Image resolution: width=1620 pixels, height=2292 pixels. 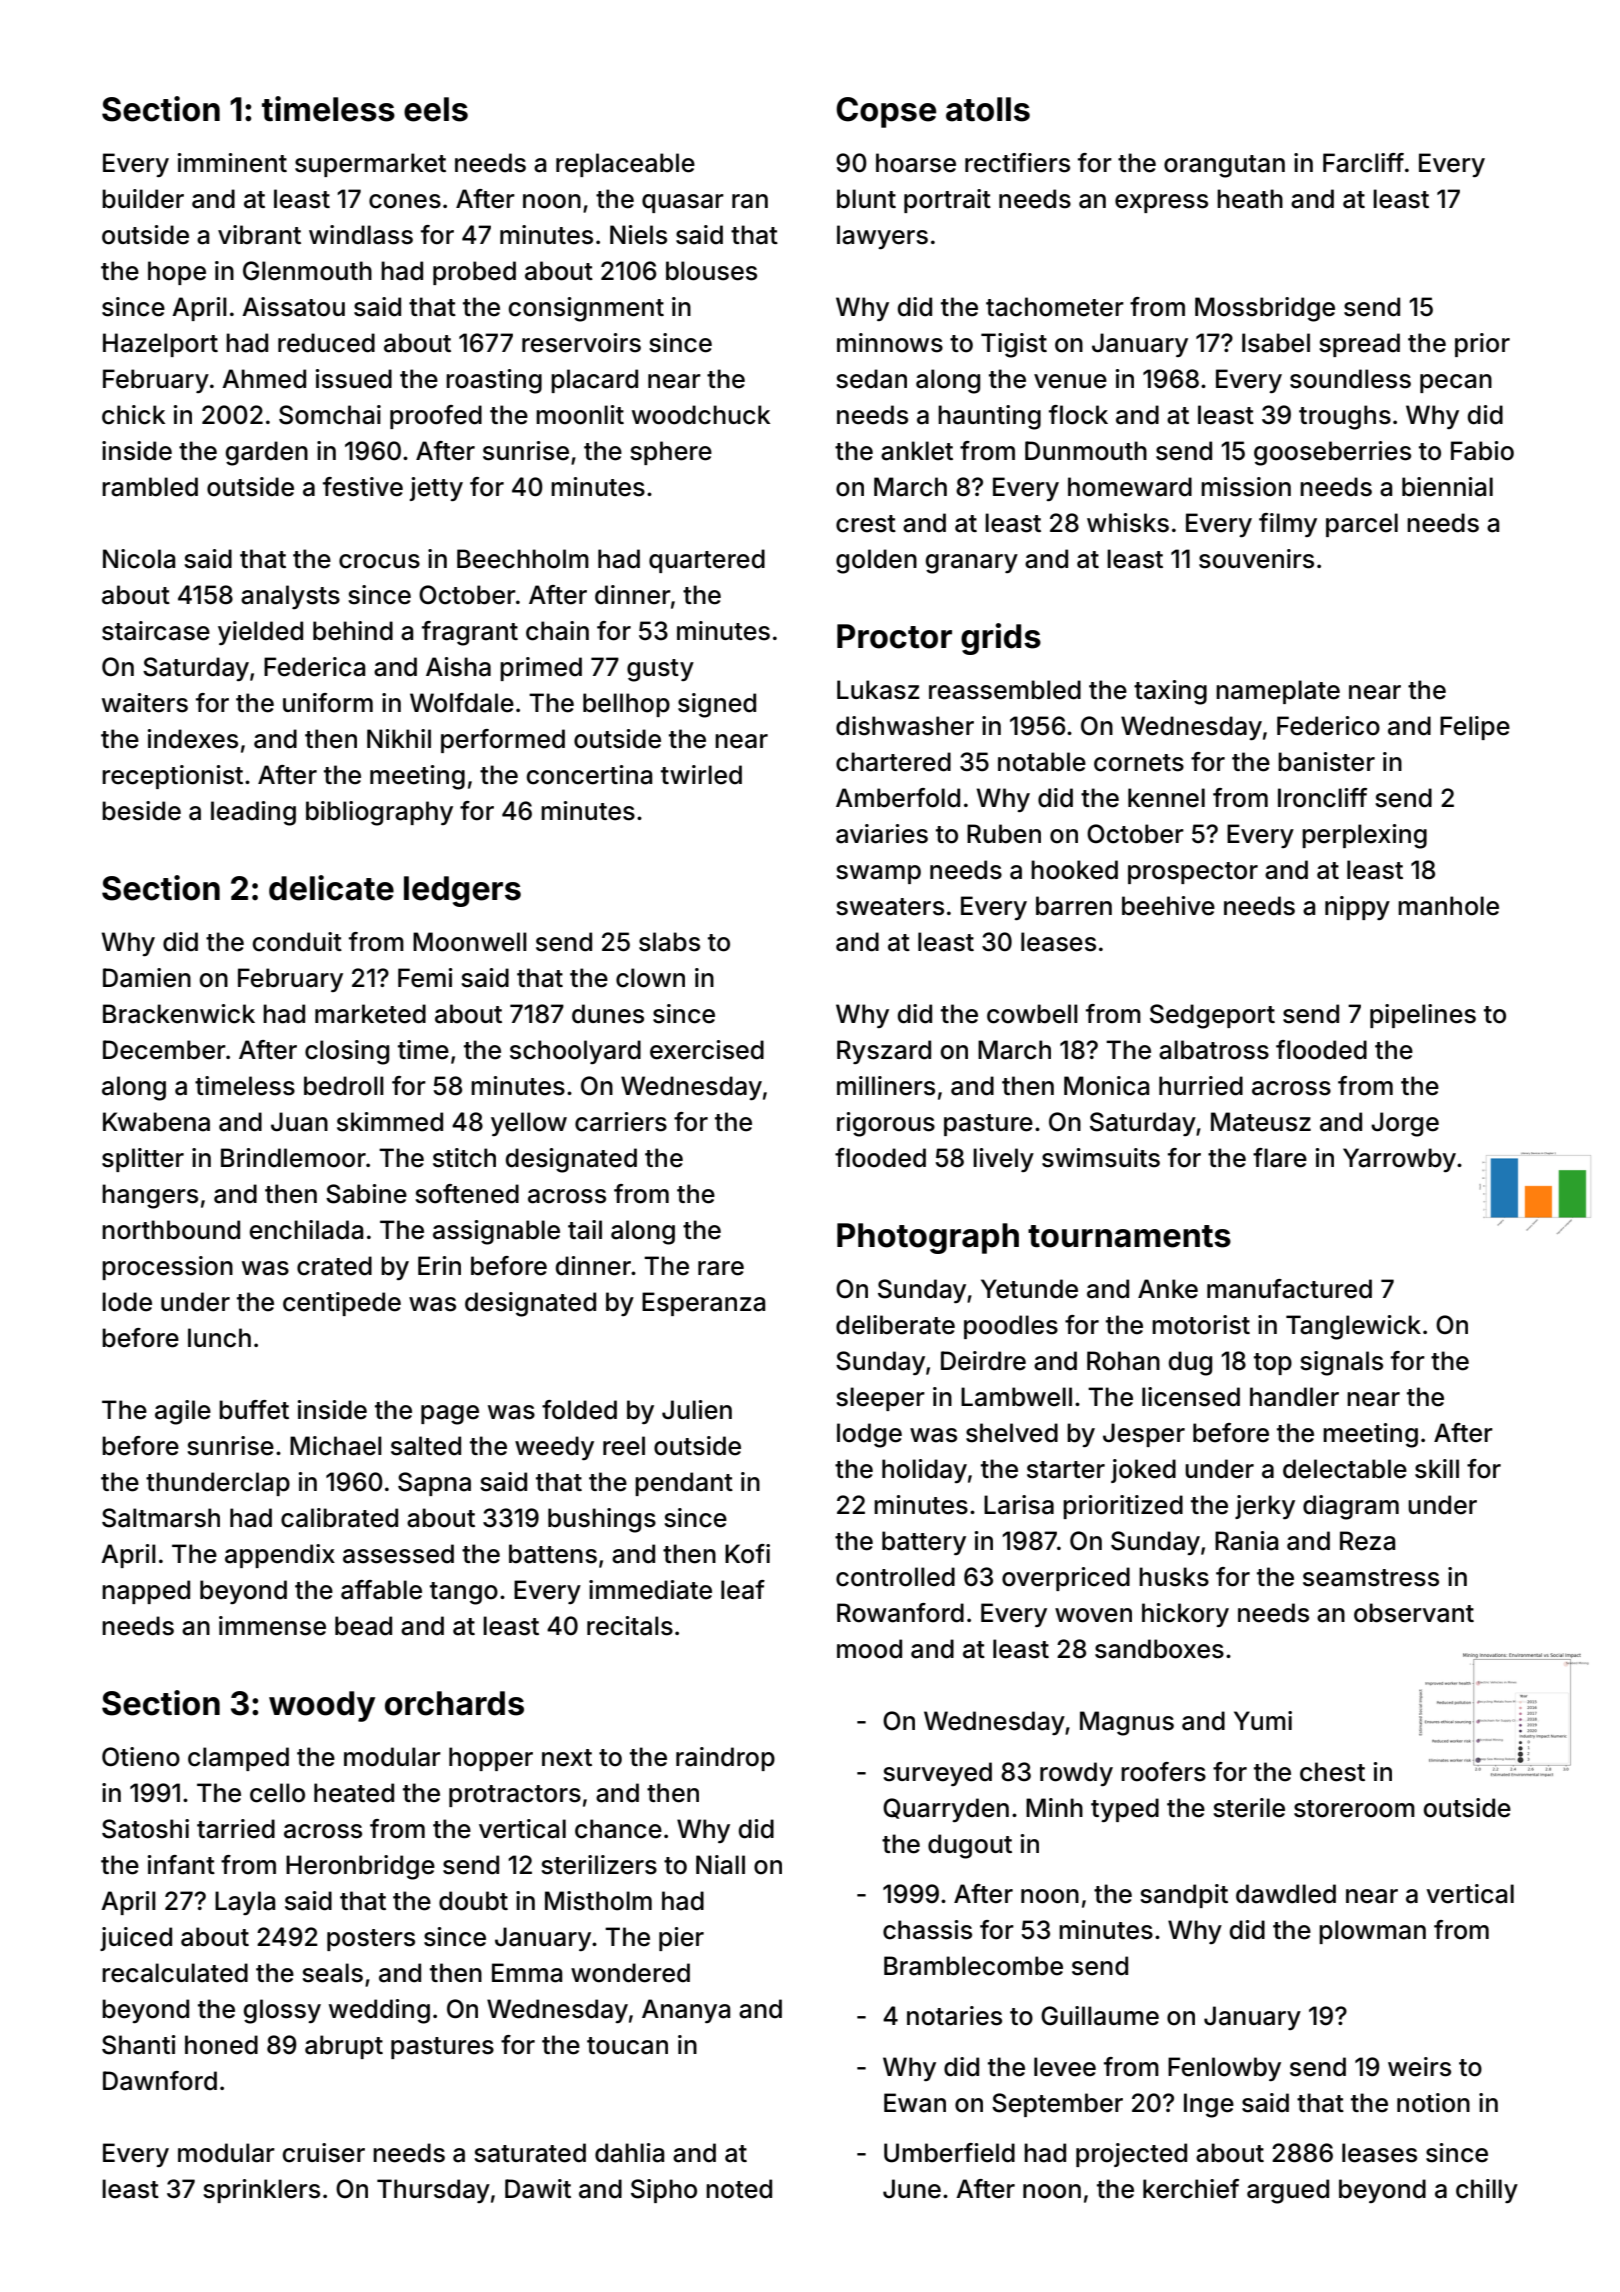 I want to click on appendix, so click(x=280, y=1556).
